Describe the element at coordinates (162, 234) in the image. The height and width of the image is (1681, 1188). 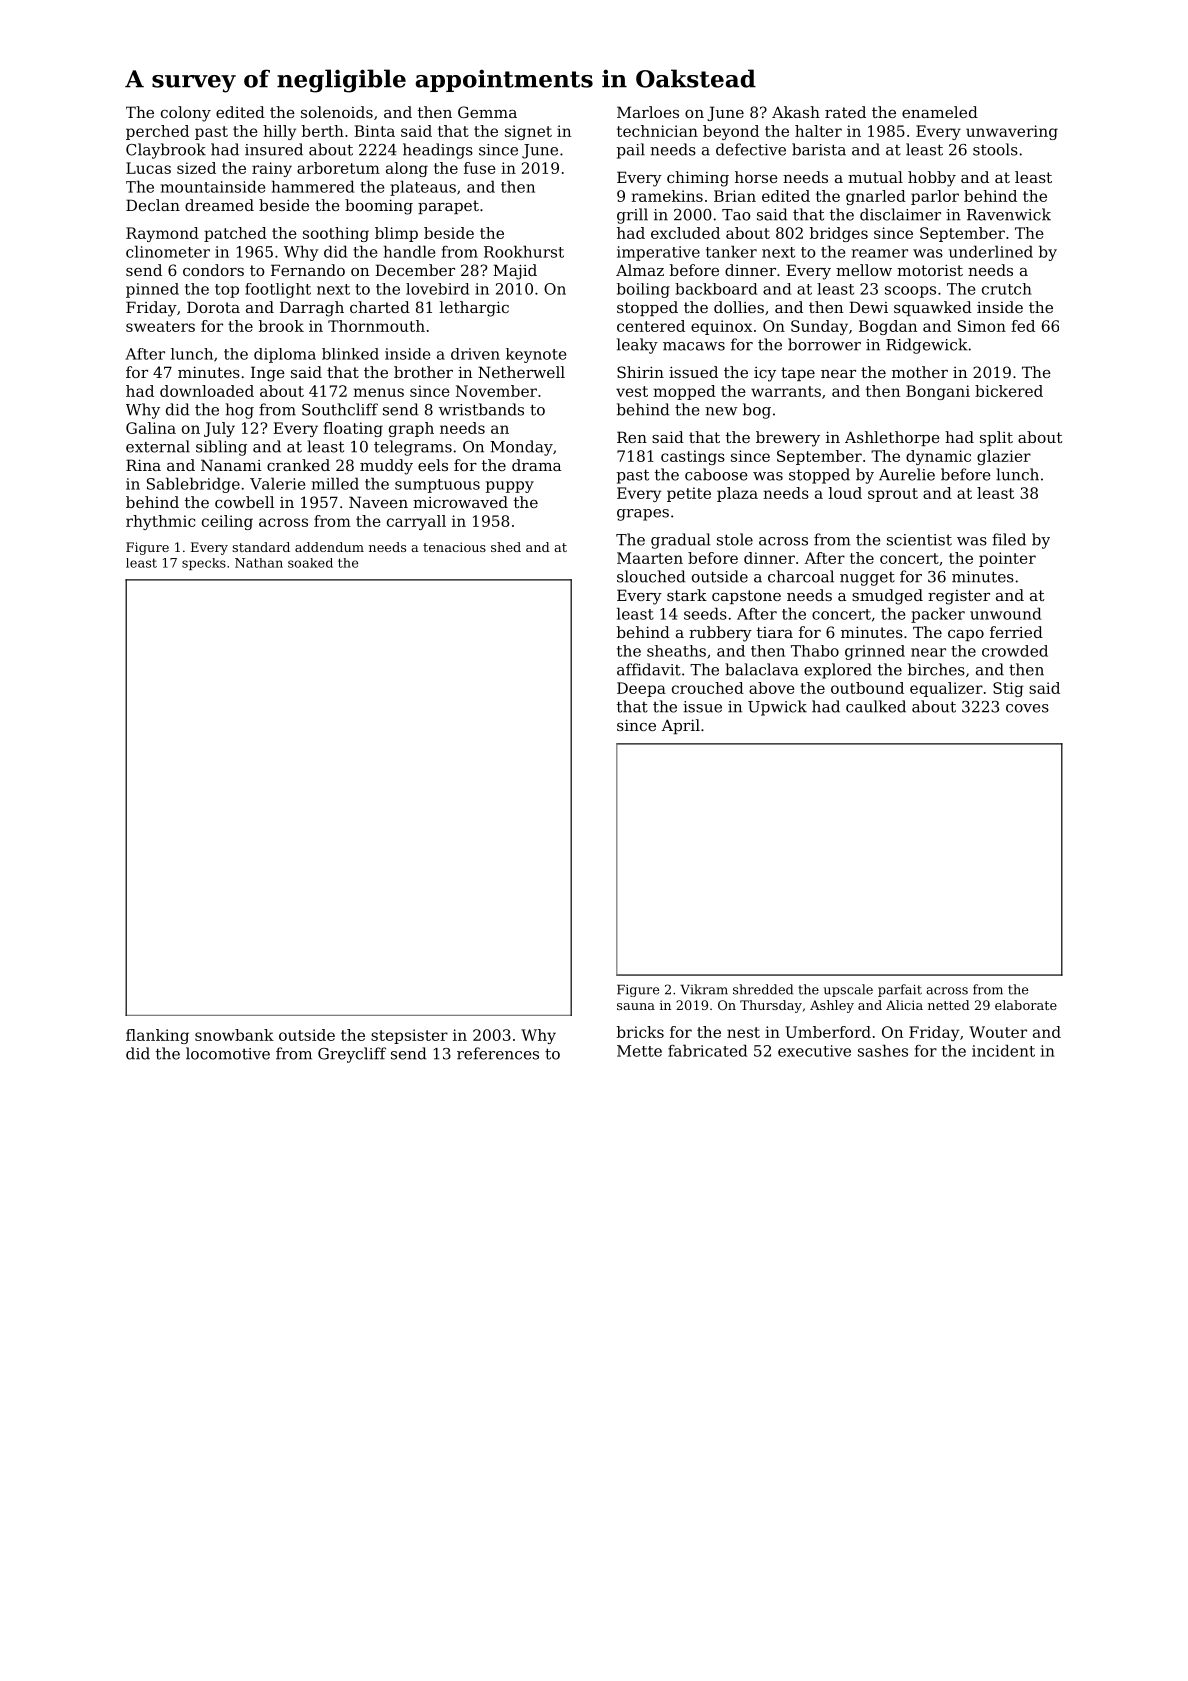
I see `Raymond` at that location.
